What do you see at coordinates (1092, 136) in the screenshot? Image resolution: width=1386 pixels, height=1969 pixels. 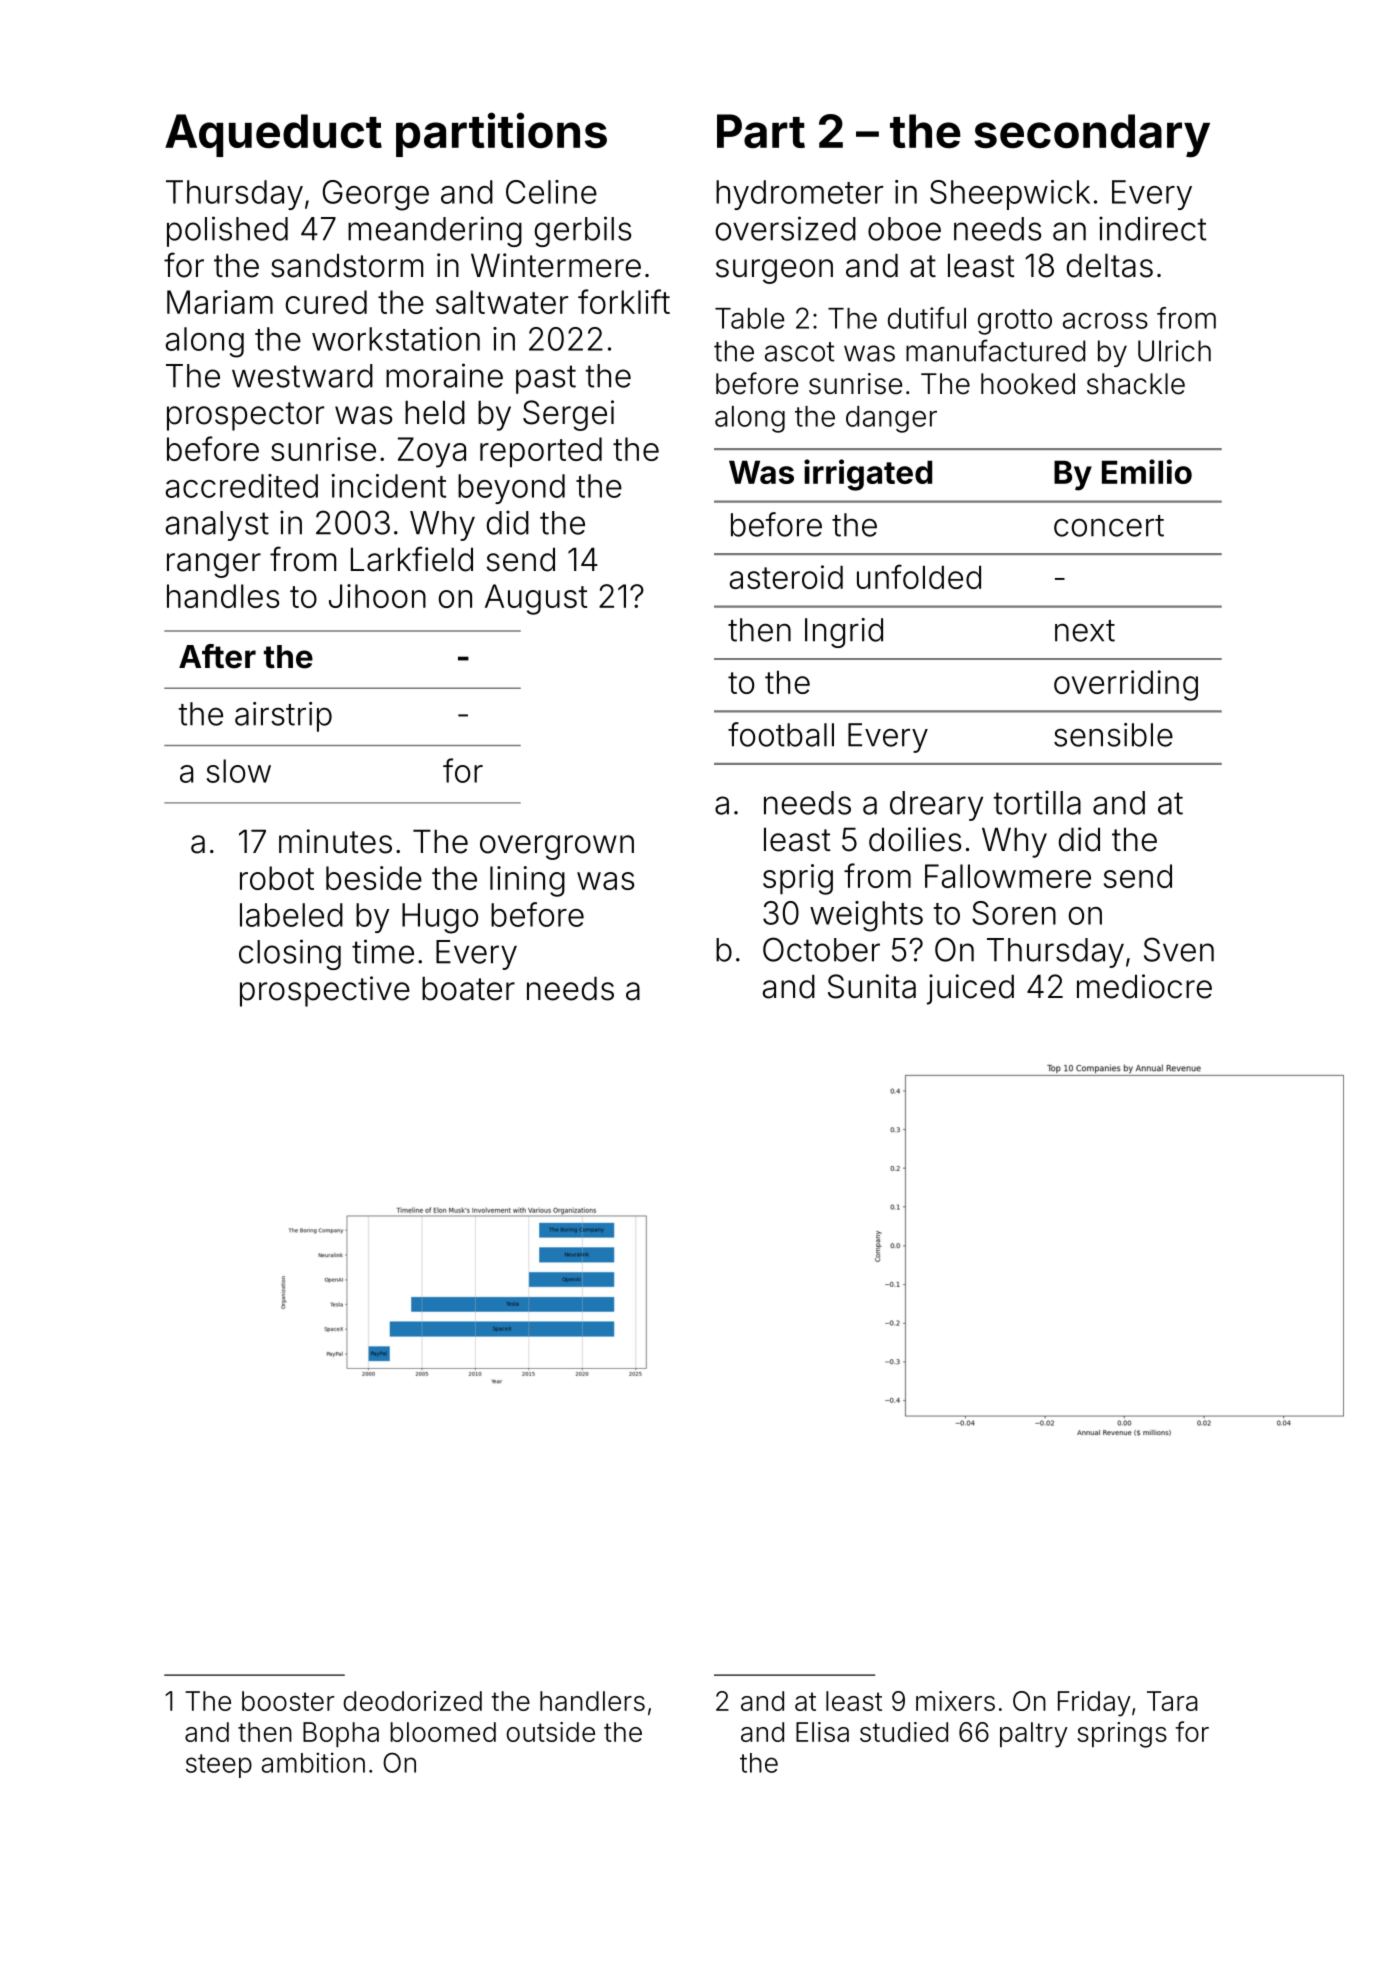 I see `secondary` at bounding box center [1092, 136].
